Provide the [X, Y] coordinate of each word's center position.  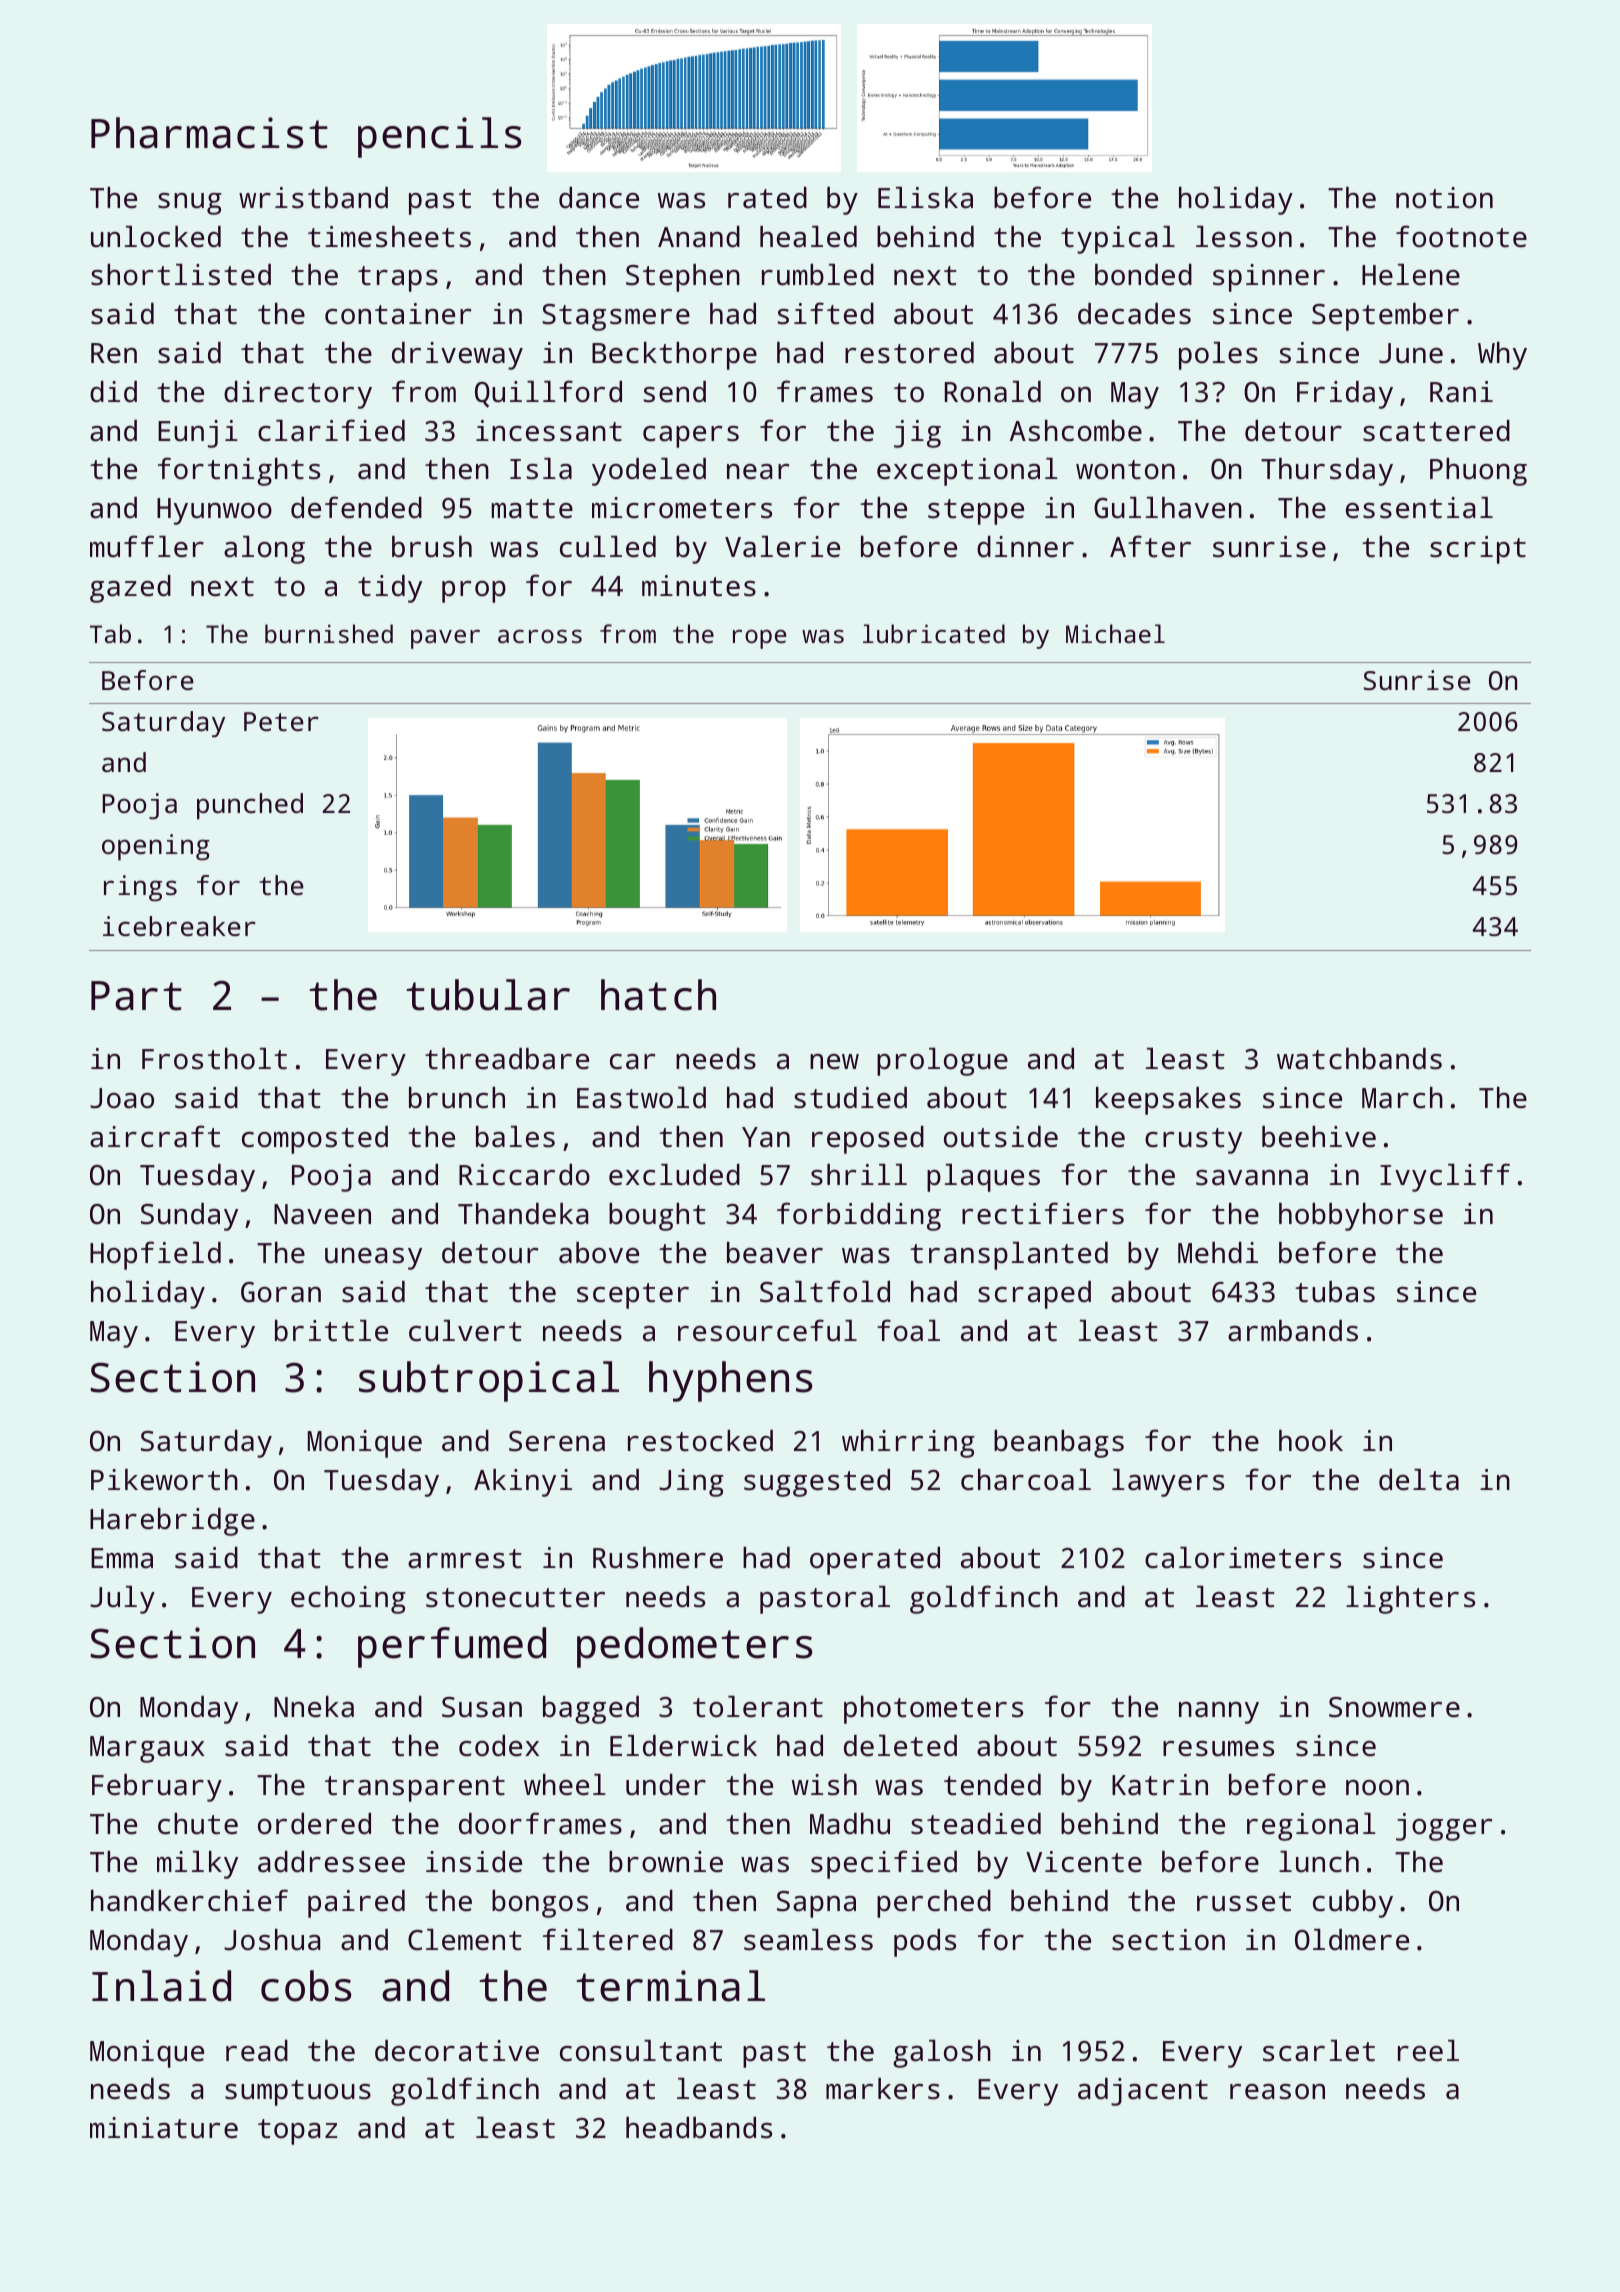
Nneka [314, 1707]
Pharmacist [209, 133]
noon [1377, 1788]
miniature [164, 2128]
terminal [670, 1986]
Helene [1411, 275]
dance [599, 198]
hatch [658, 995]
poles [1218, 356]
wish [824, 1785]
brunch [457, 1098]
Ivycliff [1445, 1177]
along [264, 550]
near [758, 472]
